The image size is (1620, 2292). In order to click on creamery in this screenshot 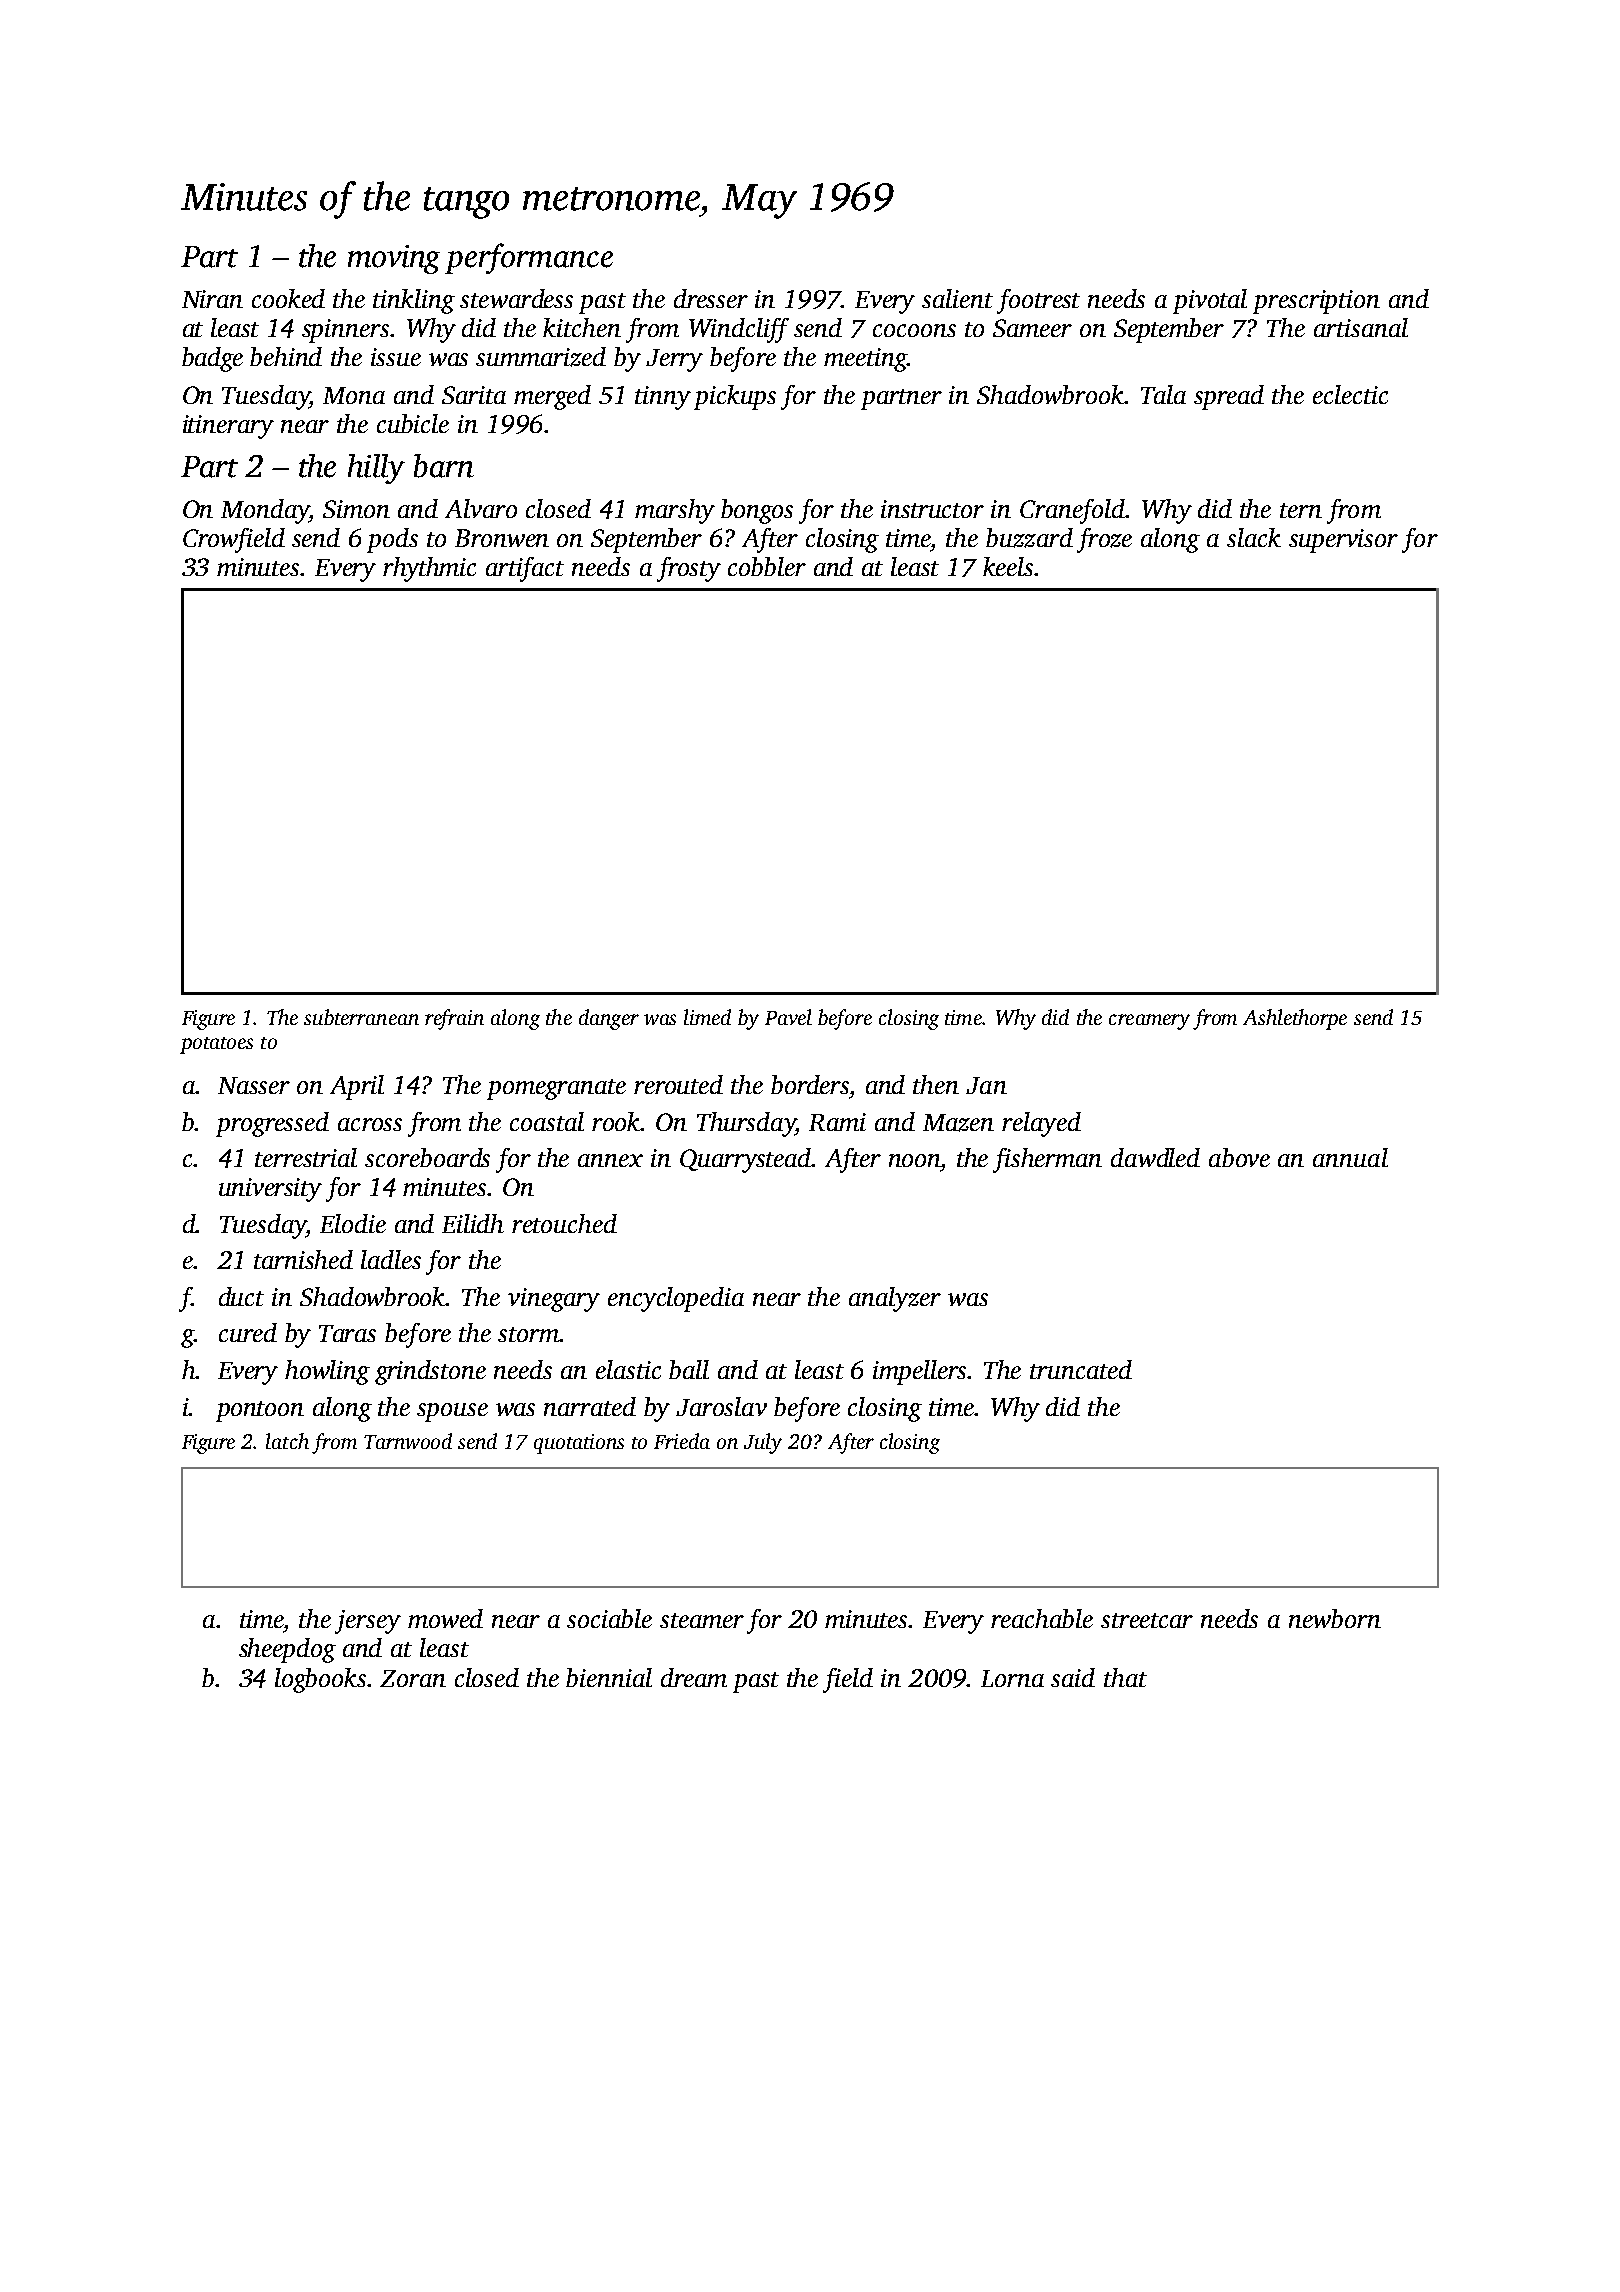, I will do `click(1149, 1022)`.
